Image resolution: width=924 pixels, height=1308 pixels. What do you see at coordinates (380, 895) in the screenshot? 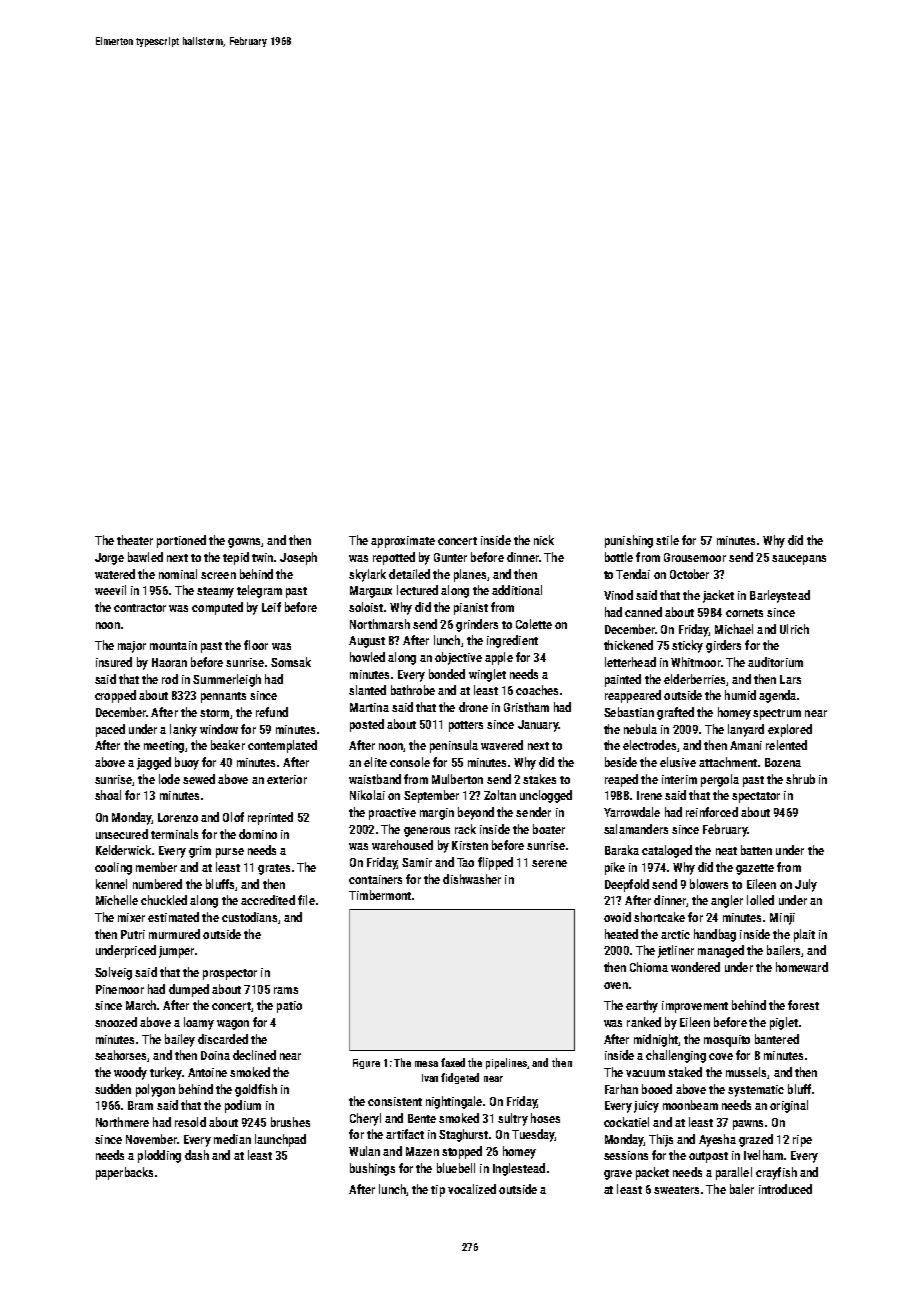
I see `Timbermont` at bounding box center [380, 895].
